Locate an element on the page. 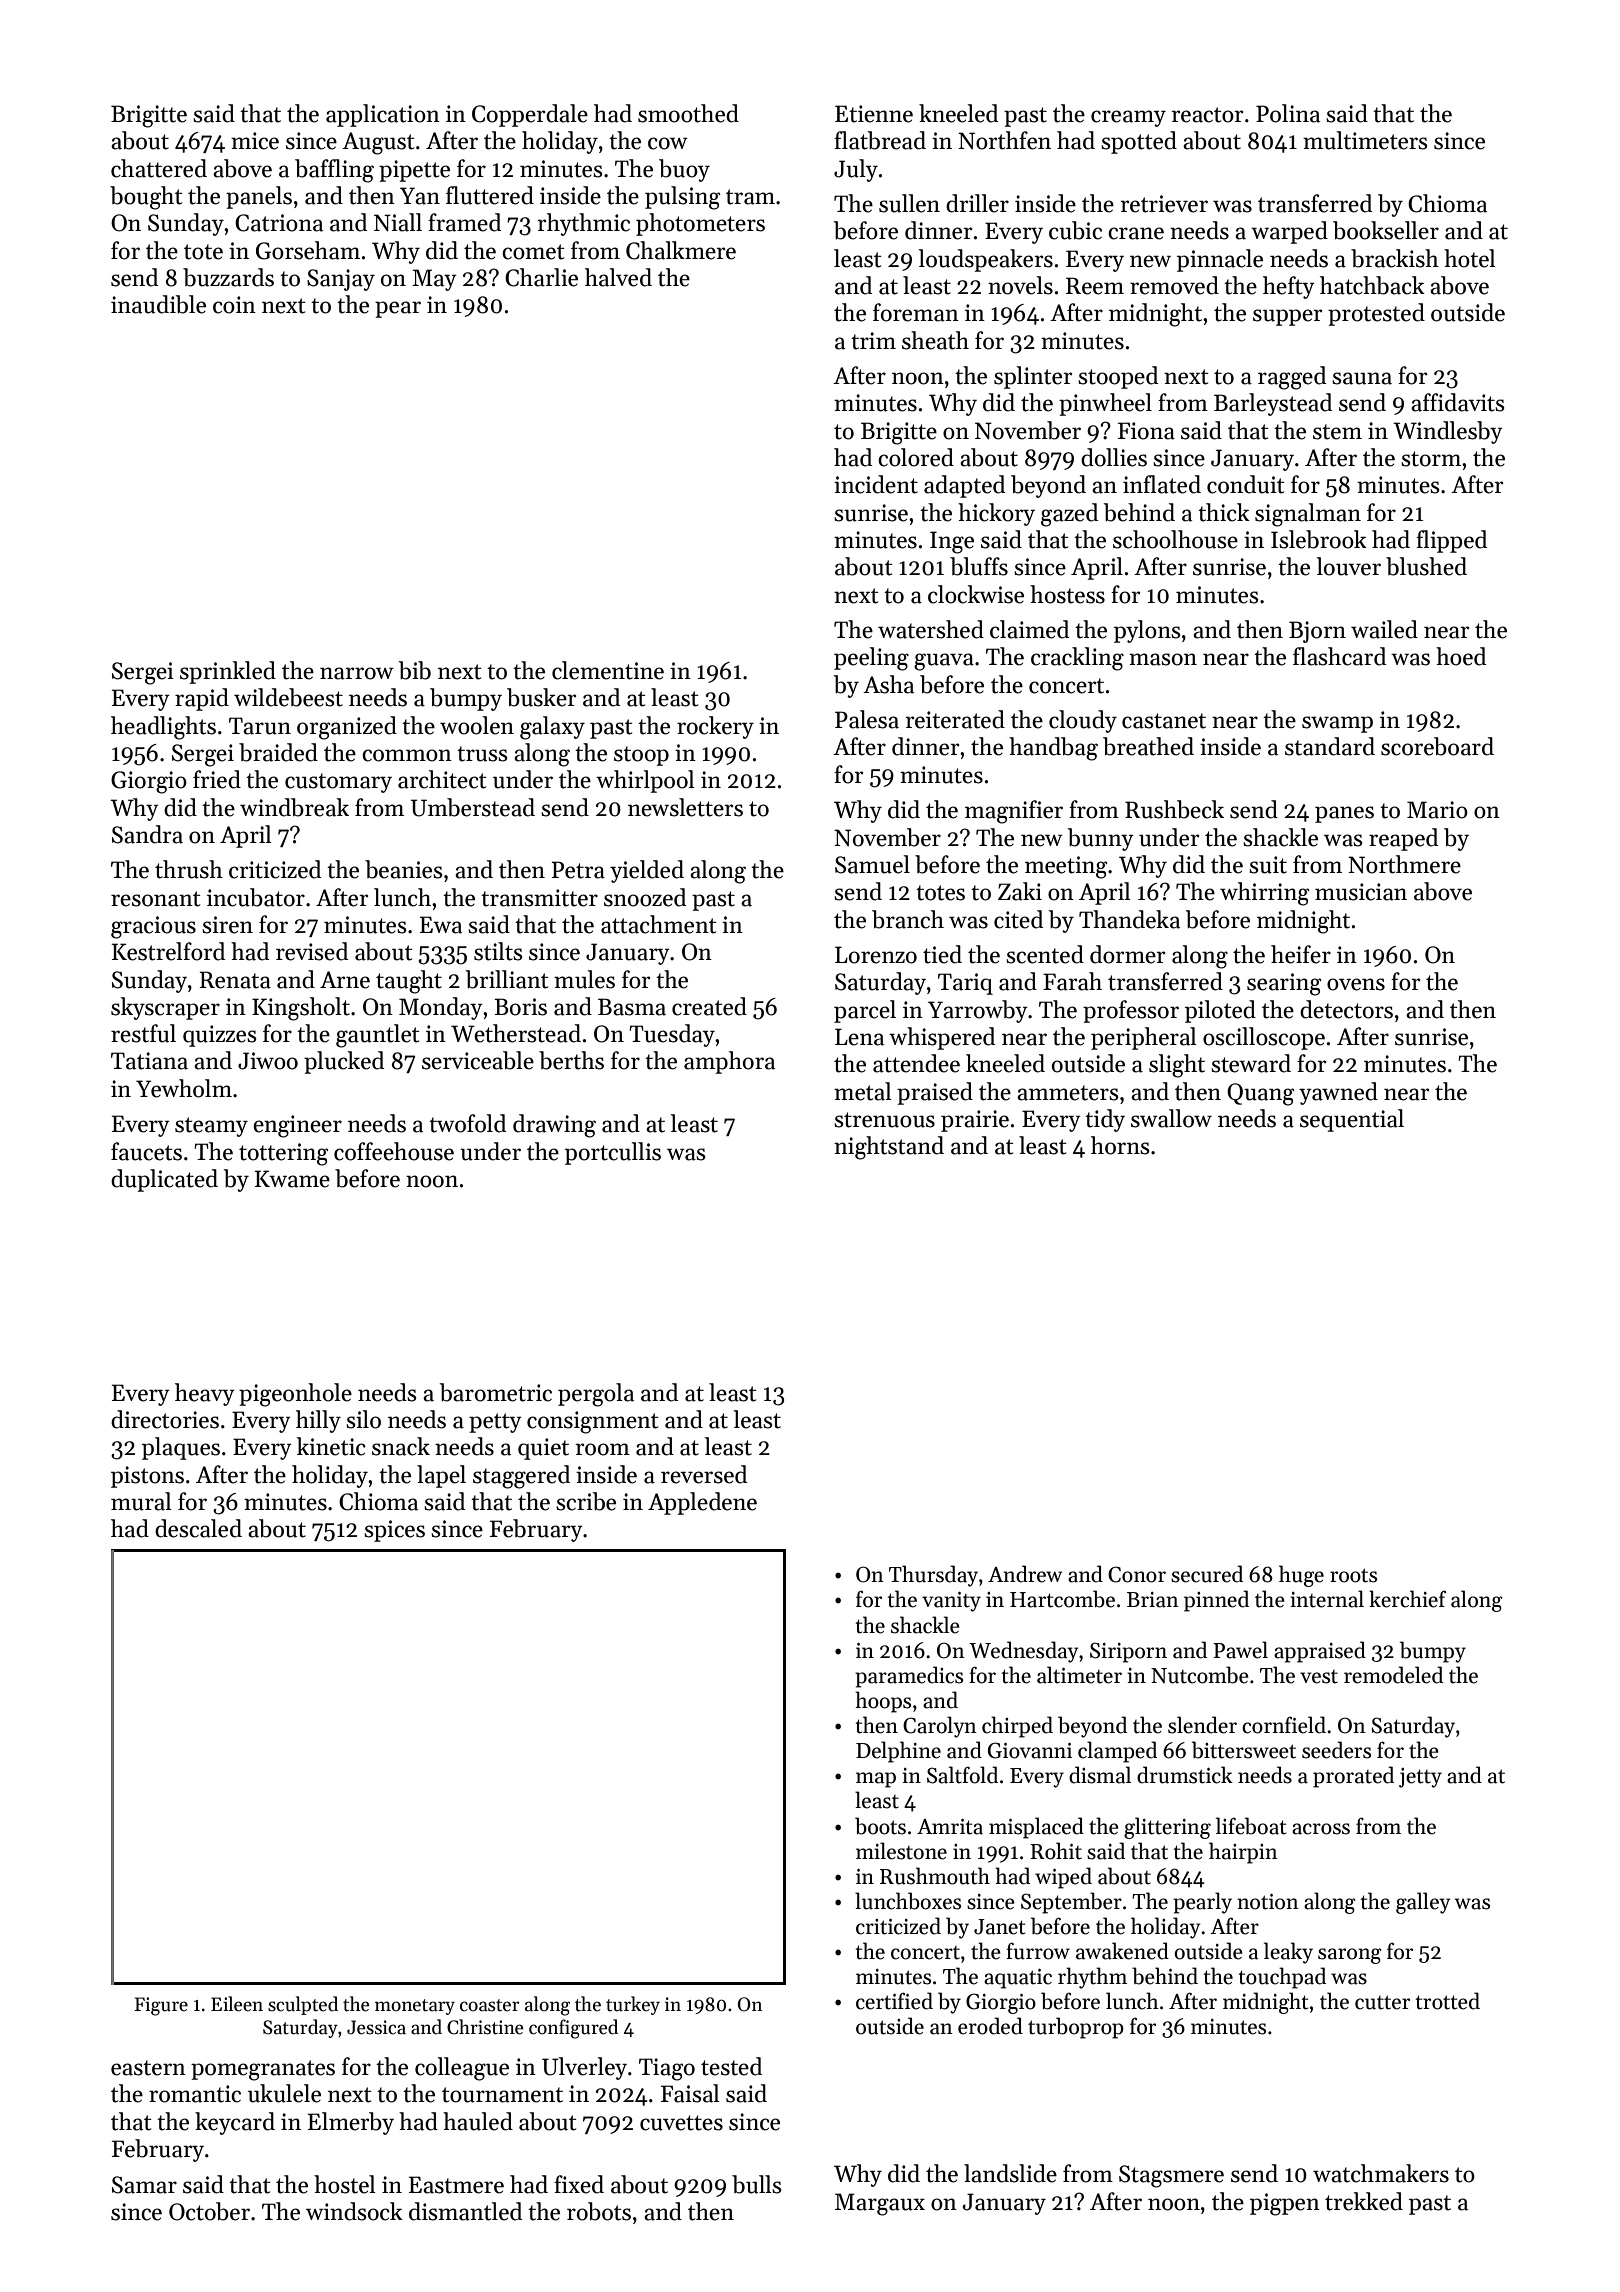  silo is located at coordinates (363, 1419).
